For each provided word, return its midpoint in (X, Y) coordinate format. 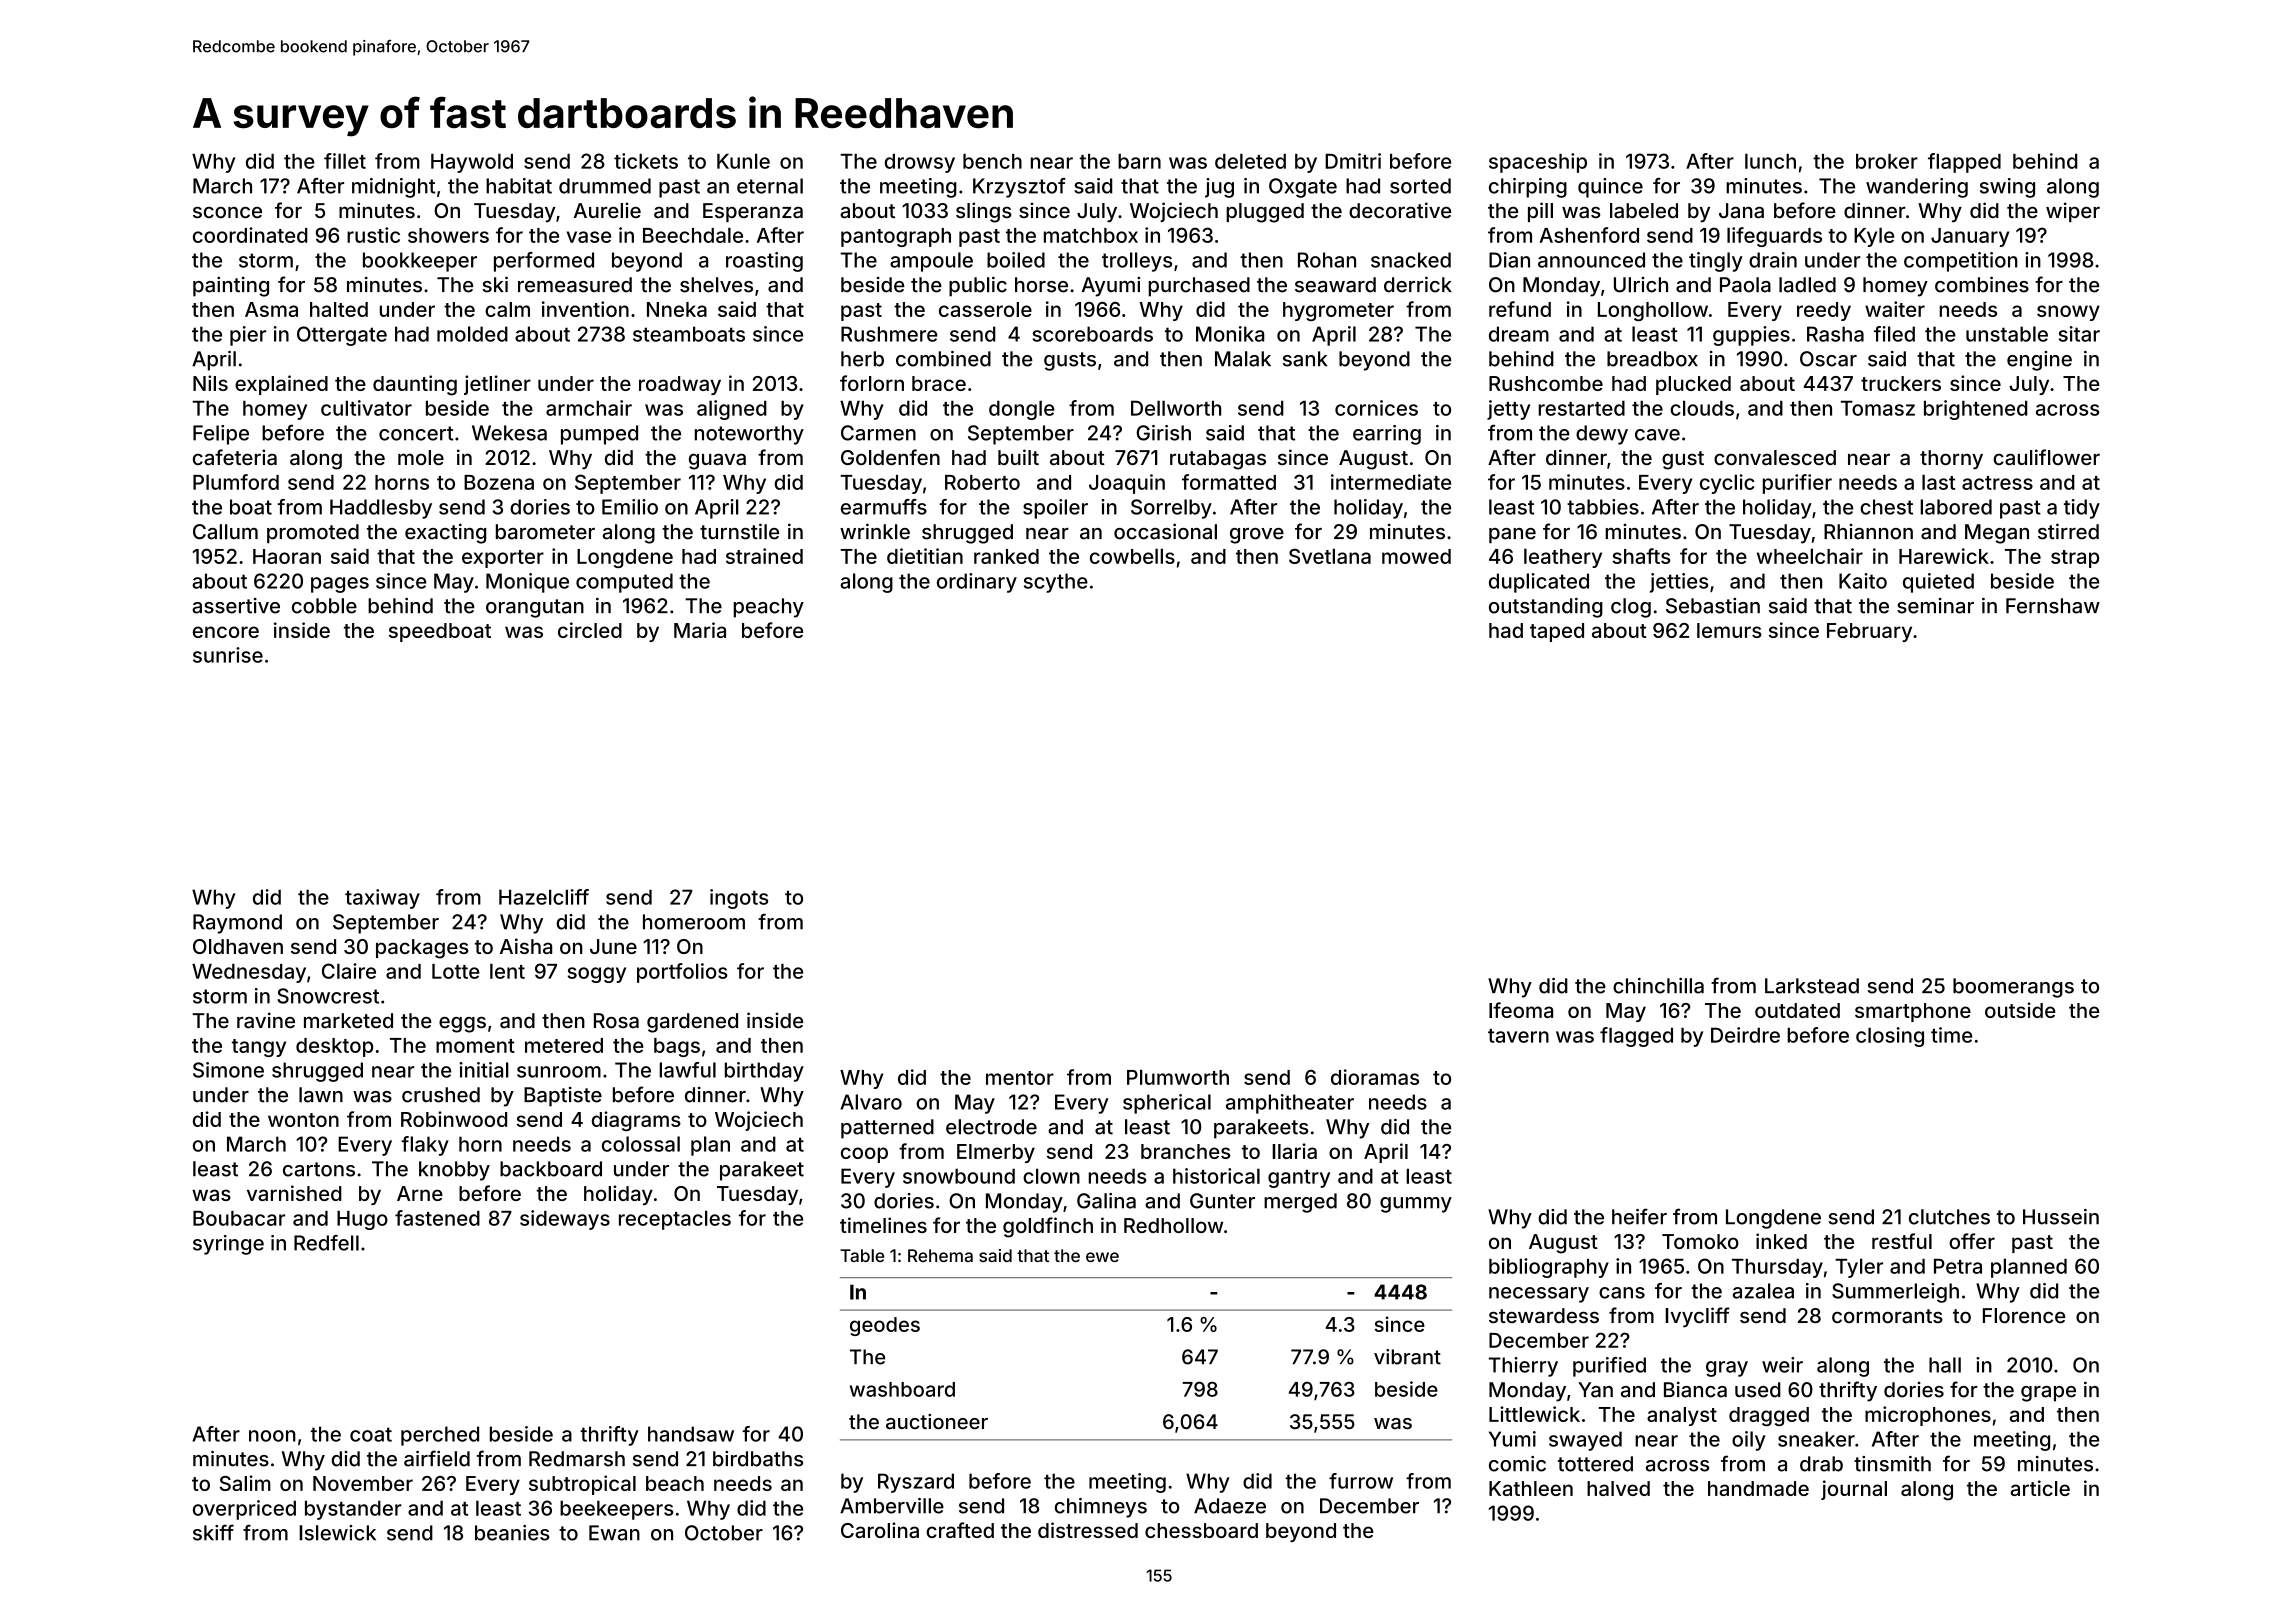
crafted (960, 1530)
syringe (228, 1245)
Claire (349, 971)
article (2040, 1488)
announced (1591, 260)
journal (1854, 1490)
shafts (1641, 556)
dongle (1022, 410)
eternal (770, 186)
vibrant (1407, 1357)
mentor (1020, 1078)
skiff (213, 1532)
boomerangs (2013, 988)
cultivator (366, 408)
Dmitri (1353, 161)
